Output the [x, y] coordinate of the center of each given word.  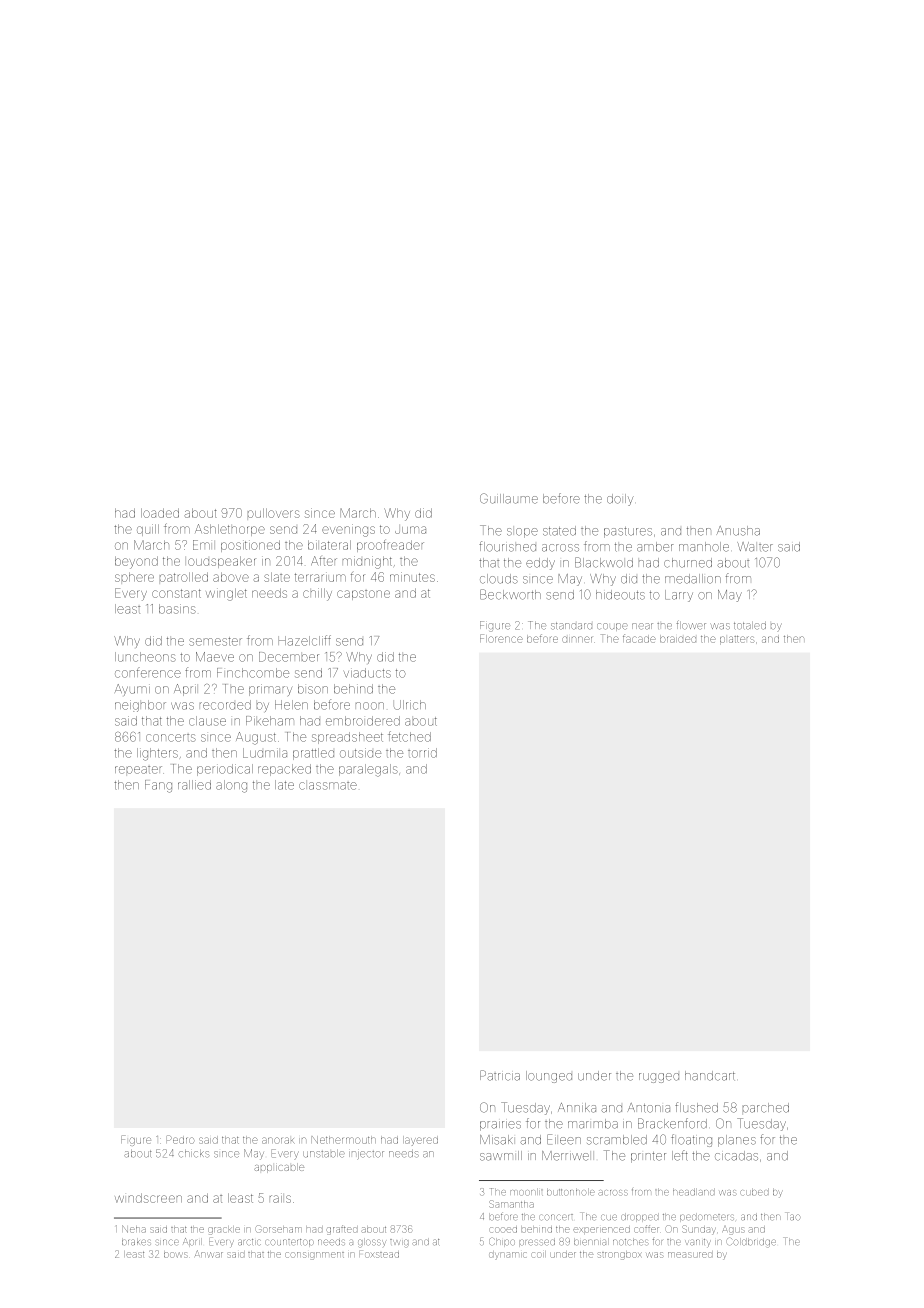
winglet [226, 594]
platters [737, 640]
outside [360, 753]
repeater [138, 770]
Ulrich [410, 705]
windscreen [148, 1198]
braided [678, 639]
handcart [710, 1076]
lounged [549, 1077]
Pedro [180, 1139]
